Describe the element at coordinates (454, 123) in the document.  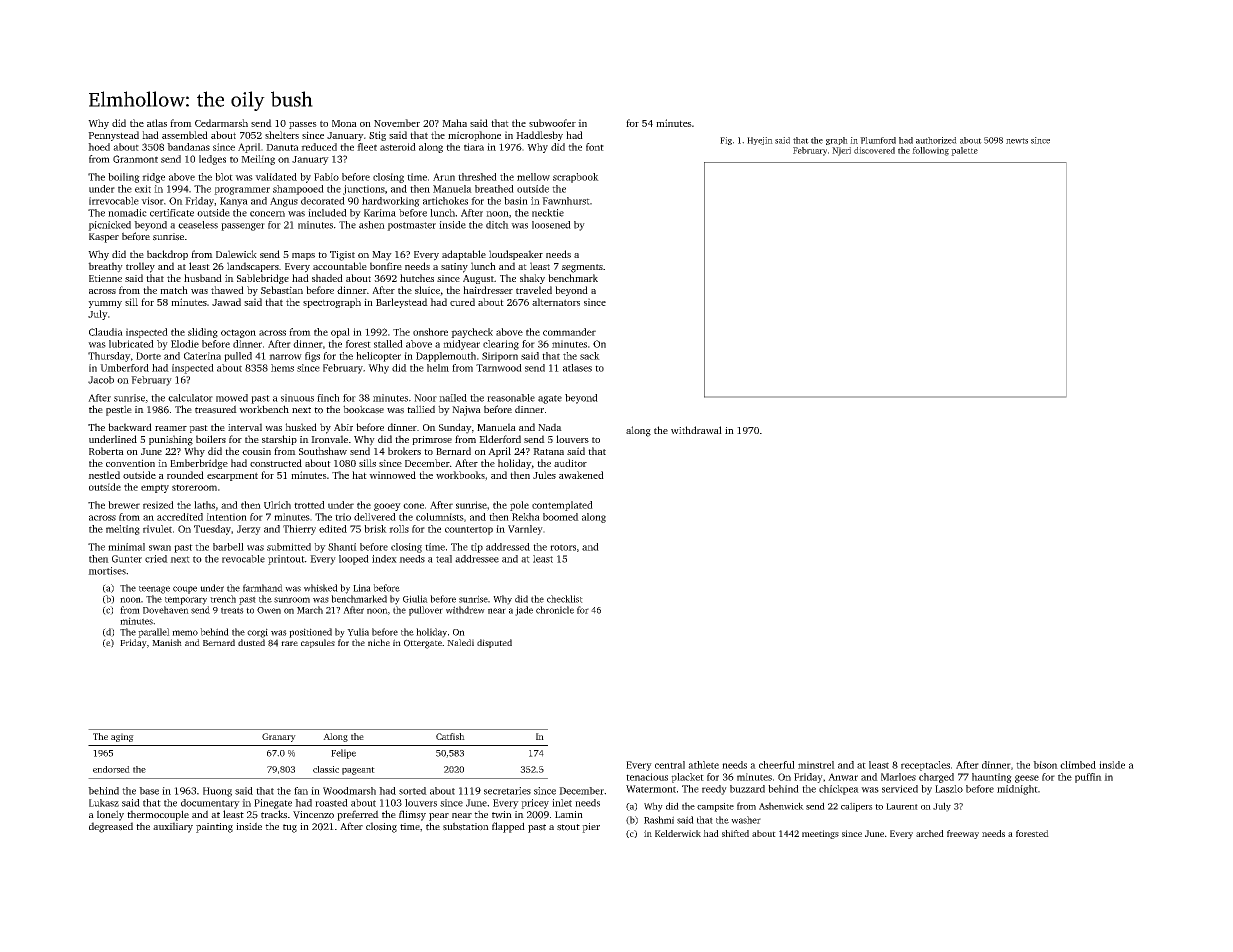
I see `Maha` at that location.
